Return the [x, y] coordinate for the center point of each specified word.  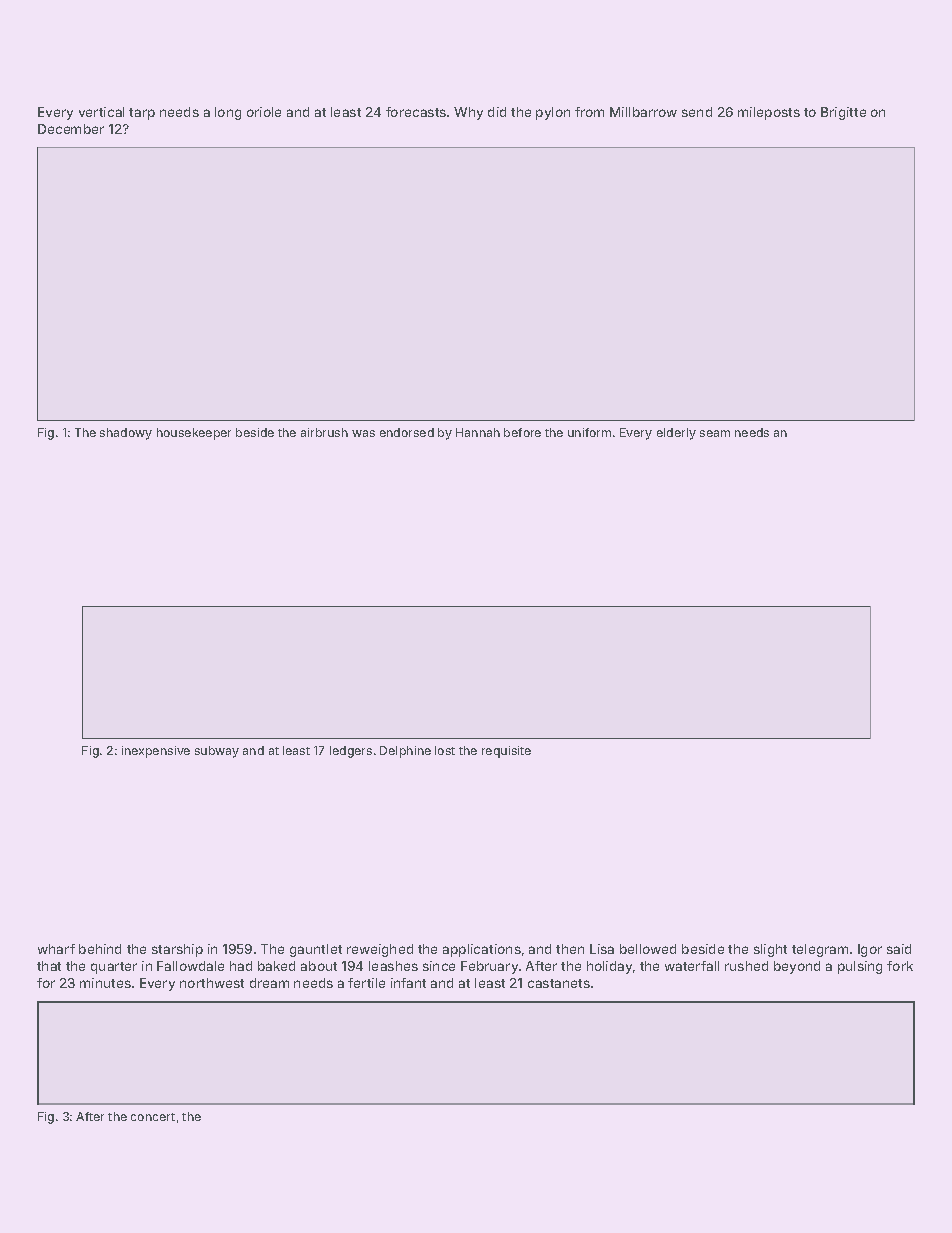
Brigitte [843, 113]
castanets [559, 983]
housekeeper [194, 434]
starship [177, 950]
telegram [820, 950]
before [522, 432]
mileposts [769, 113]
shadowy [126, 434]
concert [153, 1117]
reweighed [380, 950]
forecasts [416, 112]
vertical [101, 112]
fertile [366, 983]
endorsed [407, 432]
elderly [676, 434]
